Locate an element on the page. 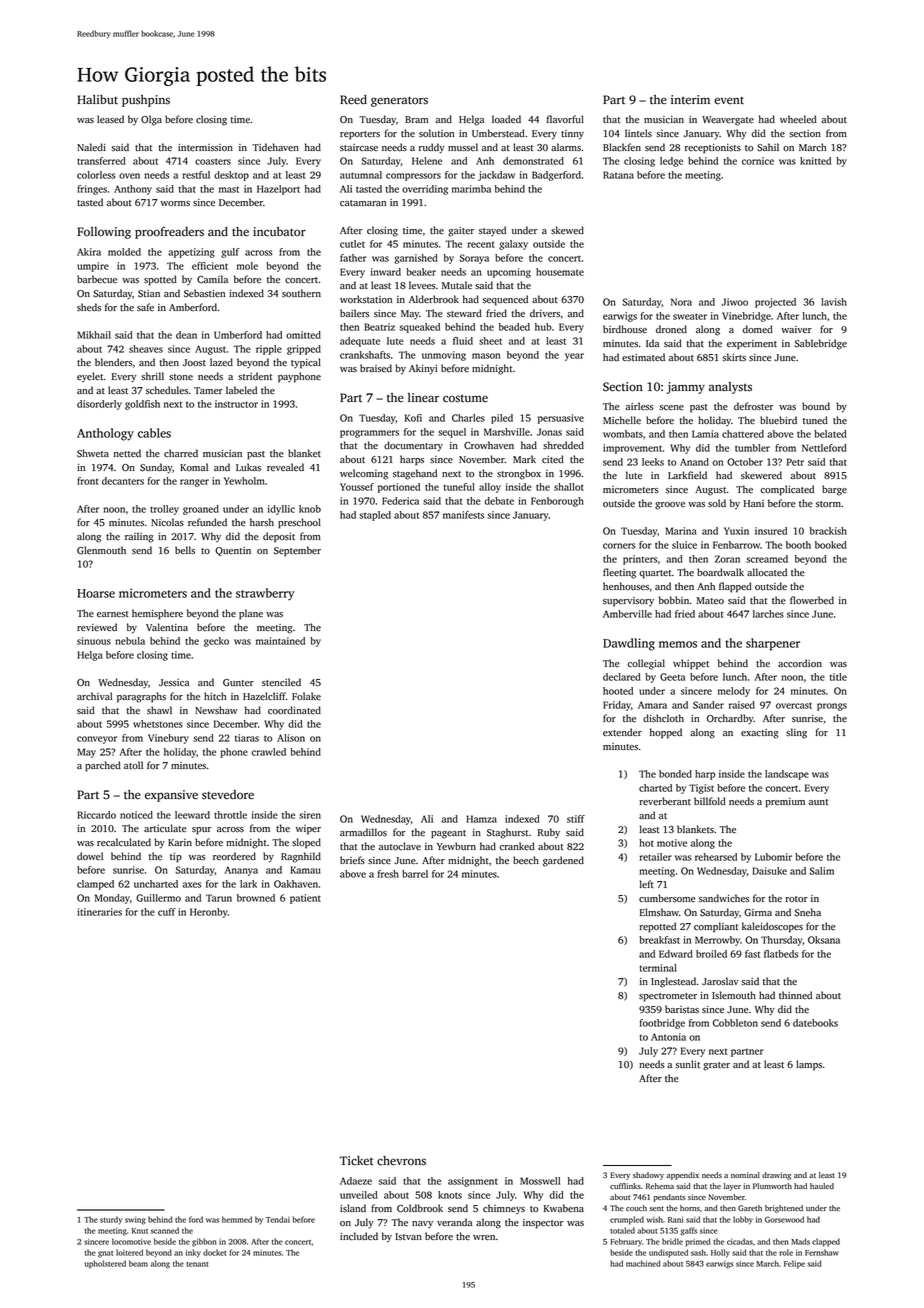 Image resolution: width=924 pixels, height=1308 pixels. Olga is located at coordinates (151, 120).
